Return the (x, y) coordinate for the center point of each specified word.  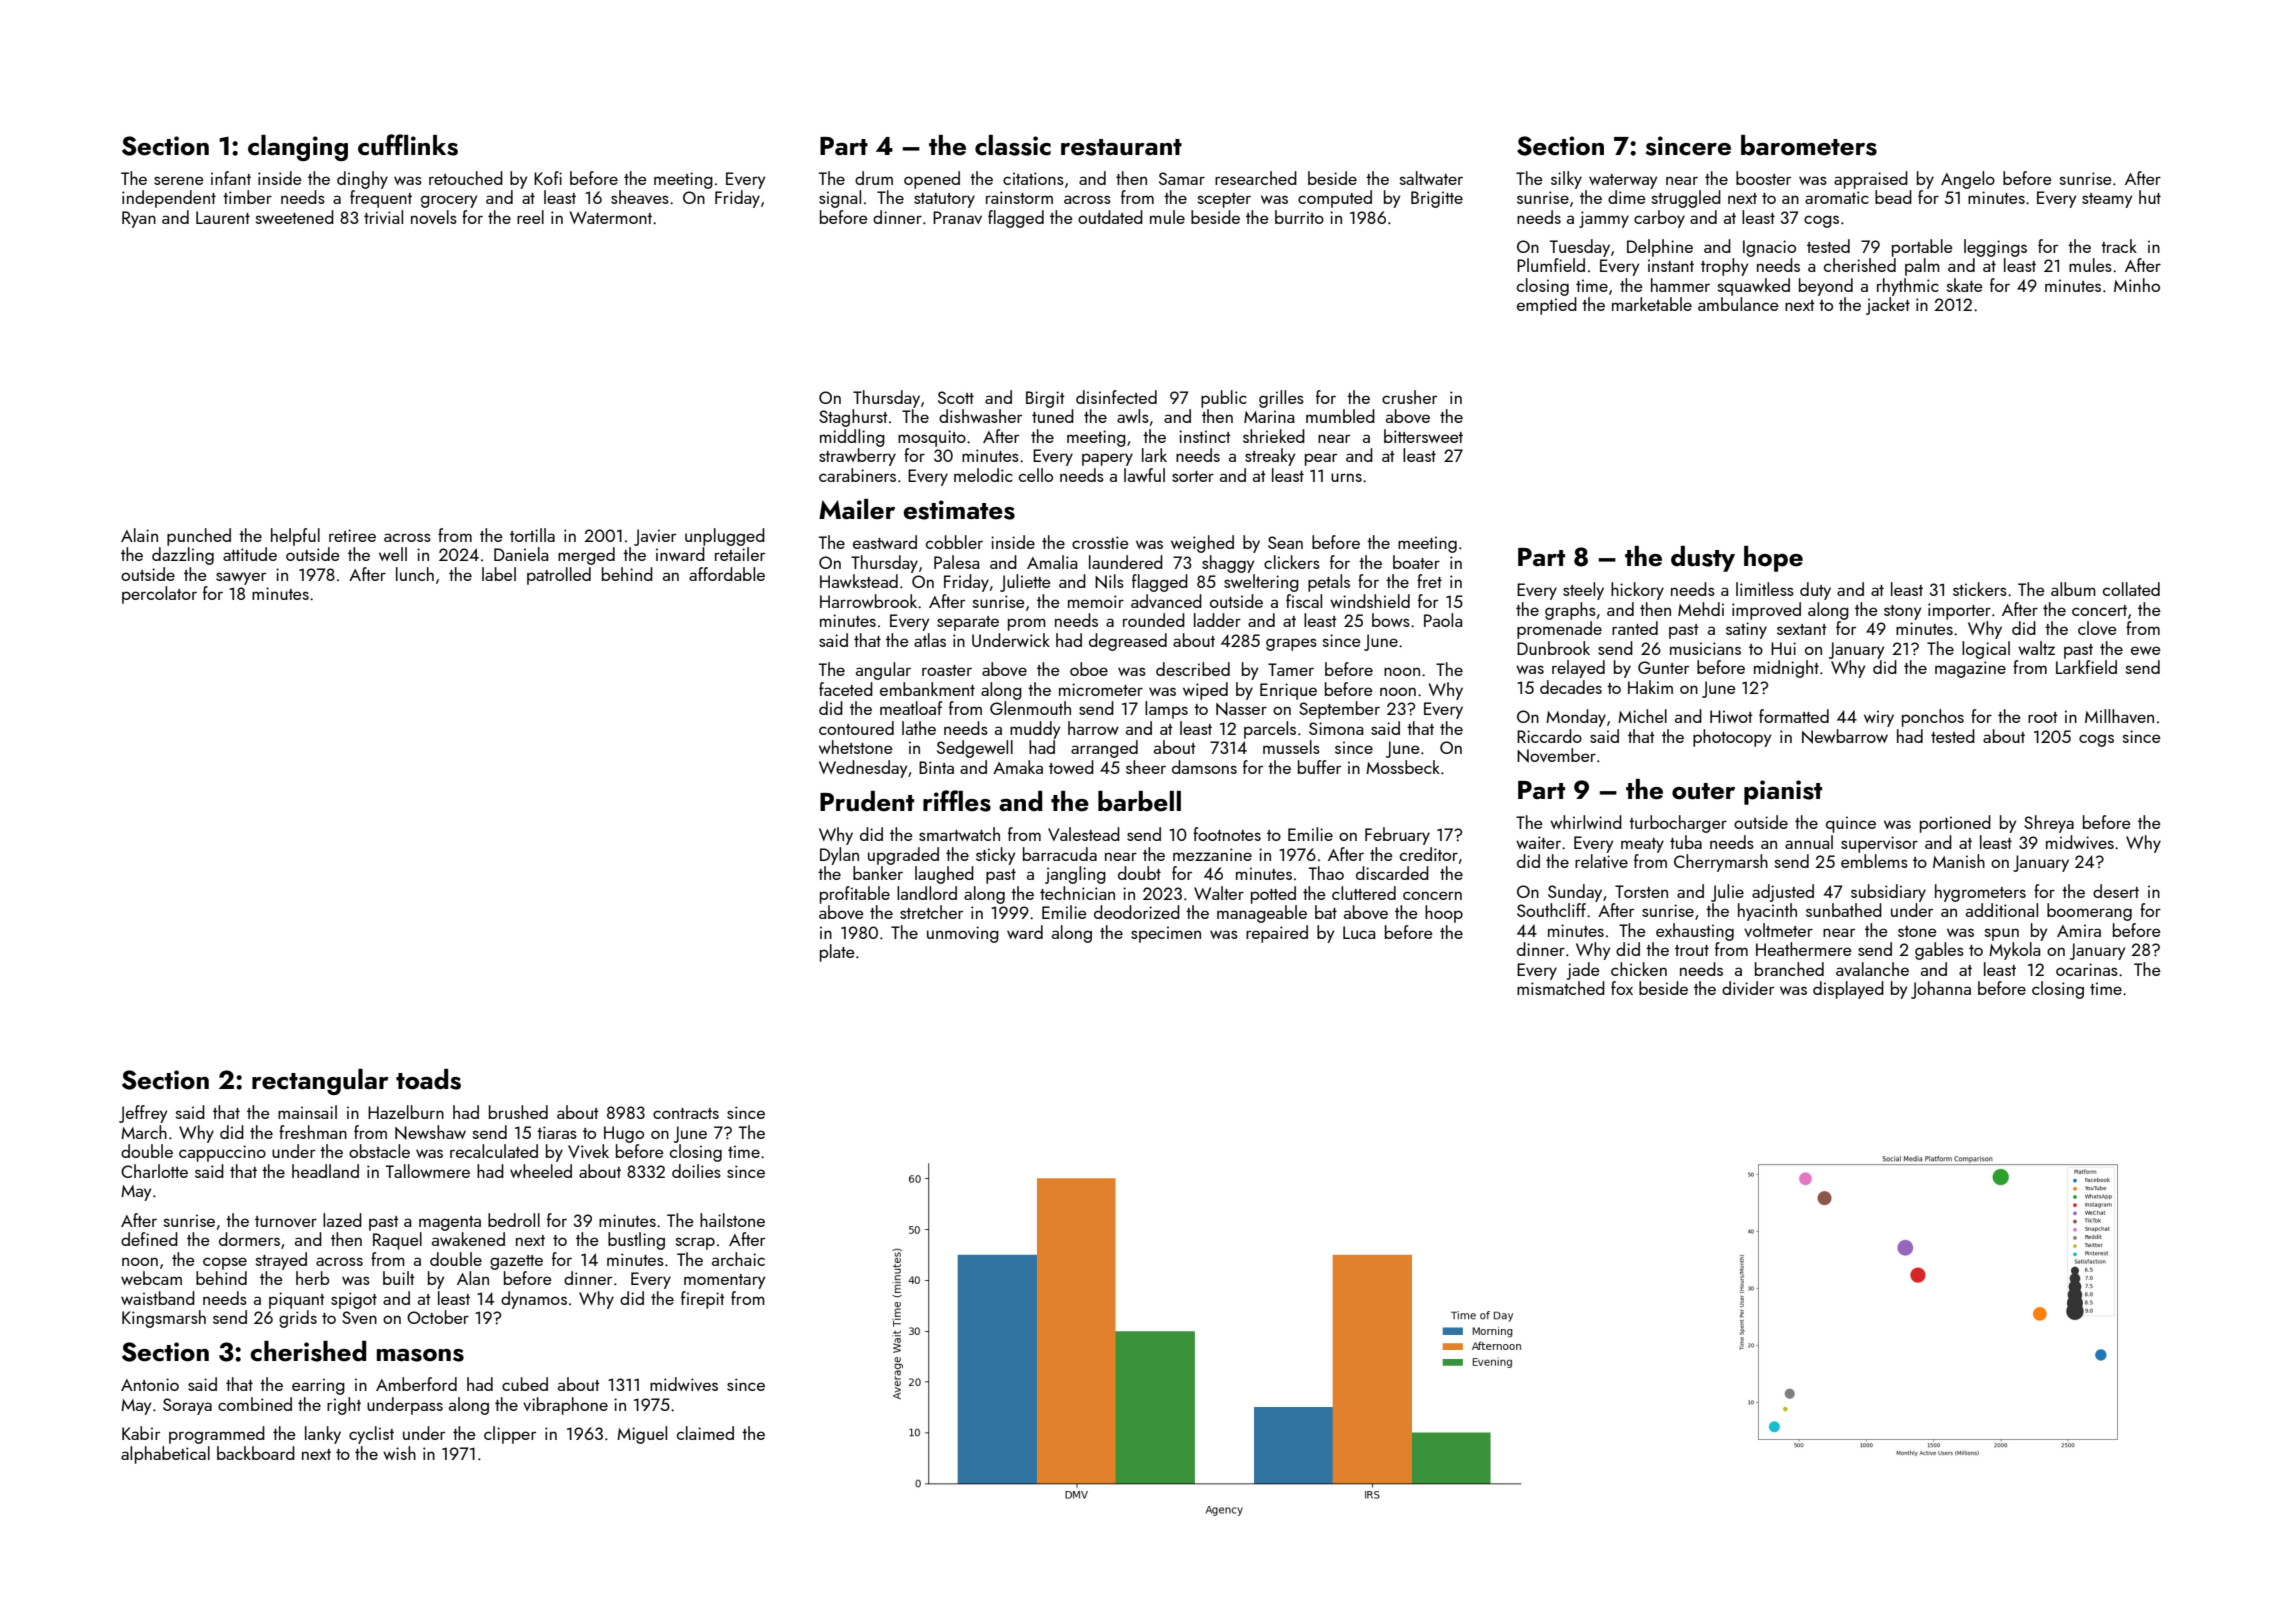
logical (1986, 650)
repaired (1277, 934)
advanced (1166, 601)
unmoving (963, 934)
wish (399, 1453)
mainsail (307, 1112)
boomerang (2089, 912)
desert (2116, 891)
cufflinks (408, 145)
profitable (855, 895)
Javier (655, 537)
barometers (1809, 145)
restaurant (1121, 147)
